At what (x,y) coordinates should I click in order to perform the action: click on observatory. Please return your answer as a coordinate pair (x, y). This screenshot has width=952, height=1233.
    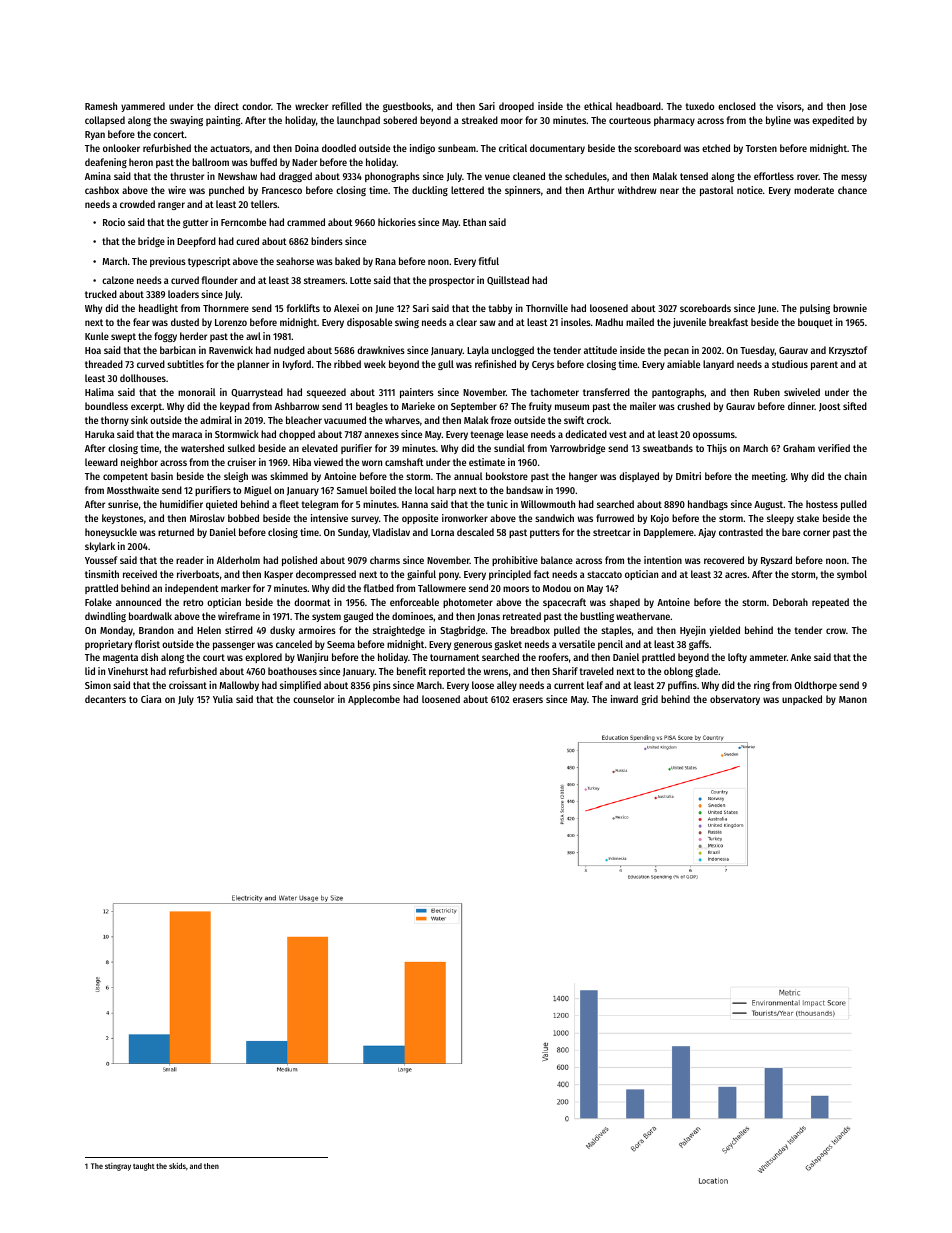
    Looking at the image, I should click on (735, 700).
